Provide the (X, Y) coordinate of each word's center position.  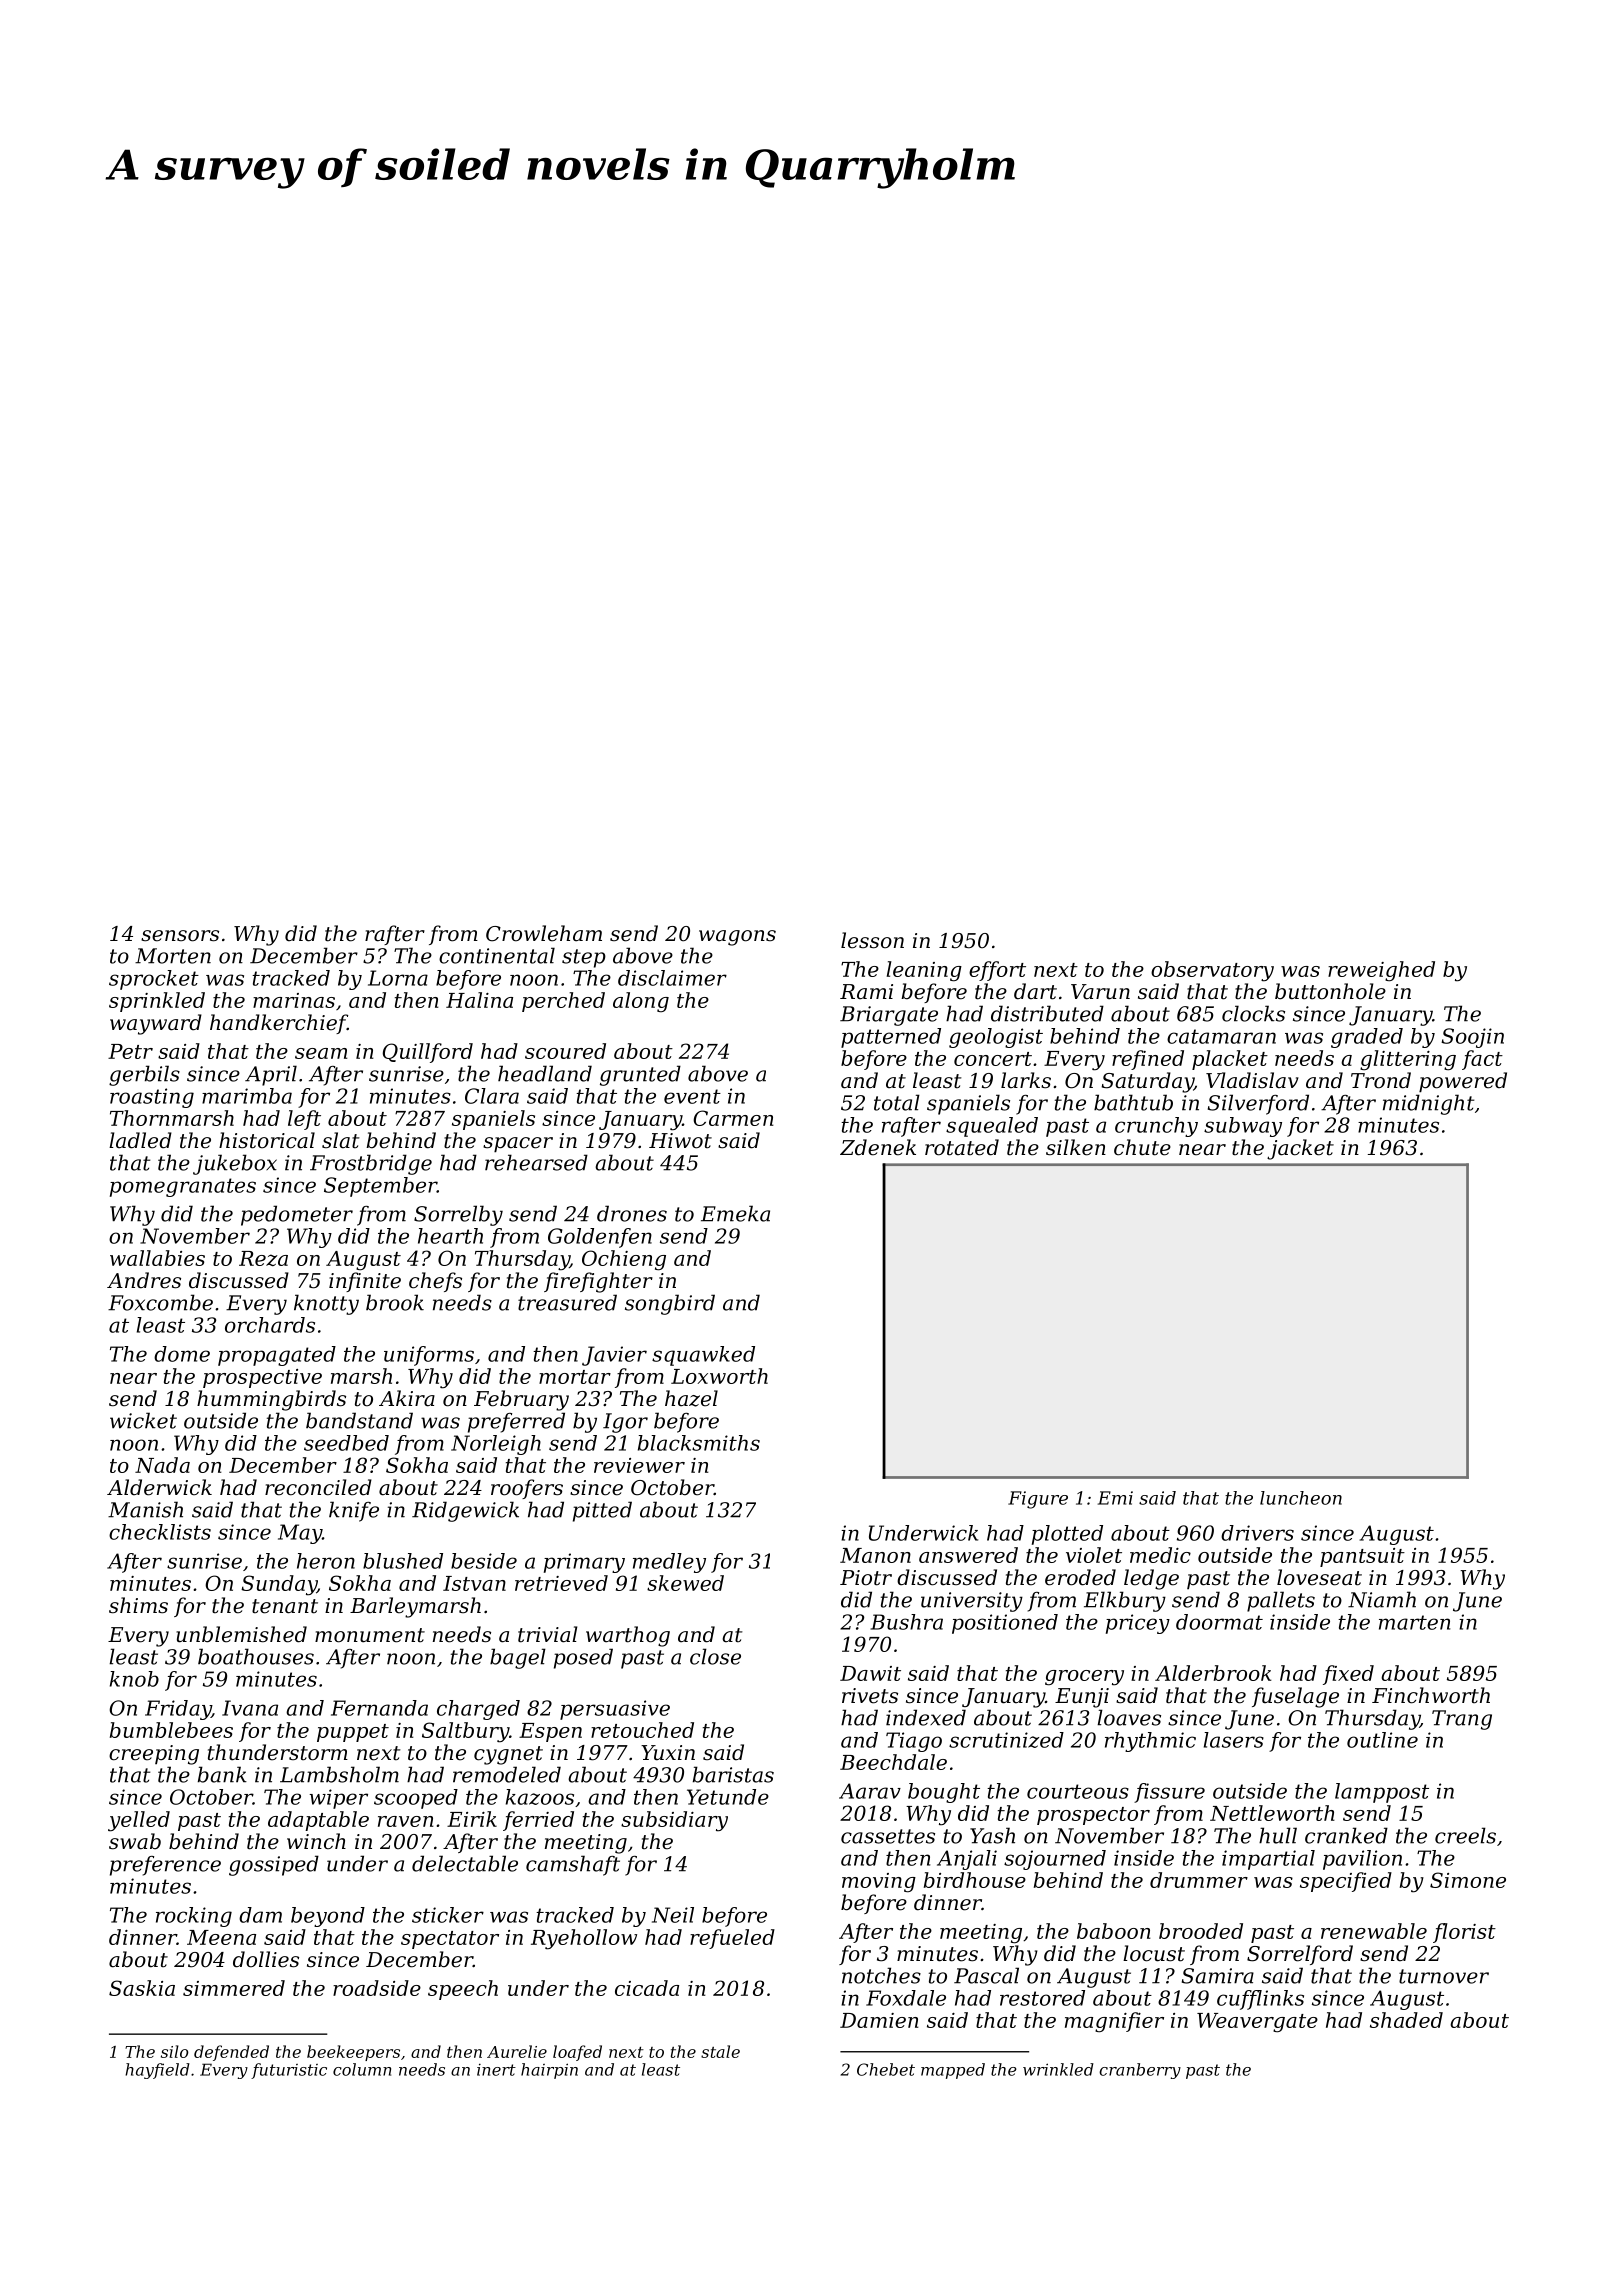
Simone (1468, 1880)
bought (944, 1793)
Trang (1462, 1720)
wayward (156, 1024)
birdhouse (975, 1880)
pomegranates (183, 1187)
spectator (450, 1940)
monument (370, 1635)
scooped (416, 1799)
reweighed (1381, 971)
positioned (1005, 1624)
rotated (962, 1147)
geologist (996, 1038)
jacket (1300, 1149)
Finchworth (1431, 1695)
